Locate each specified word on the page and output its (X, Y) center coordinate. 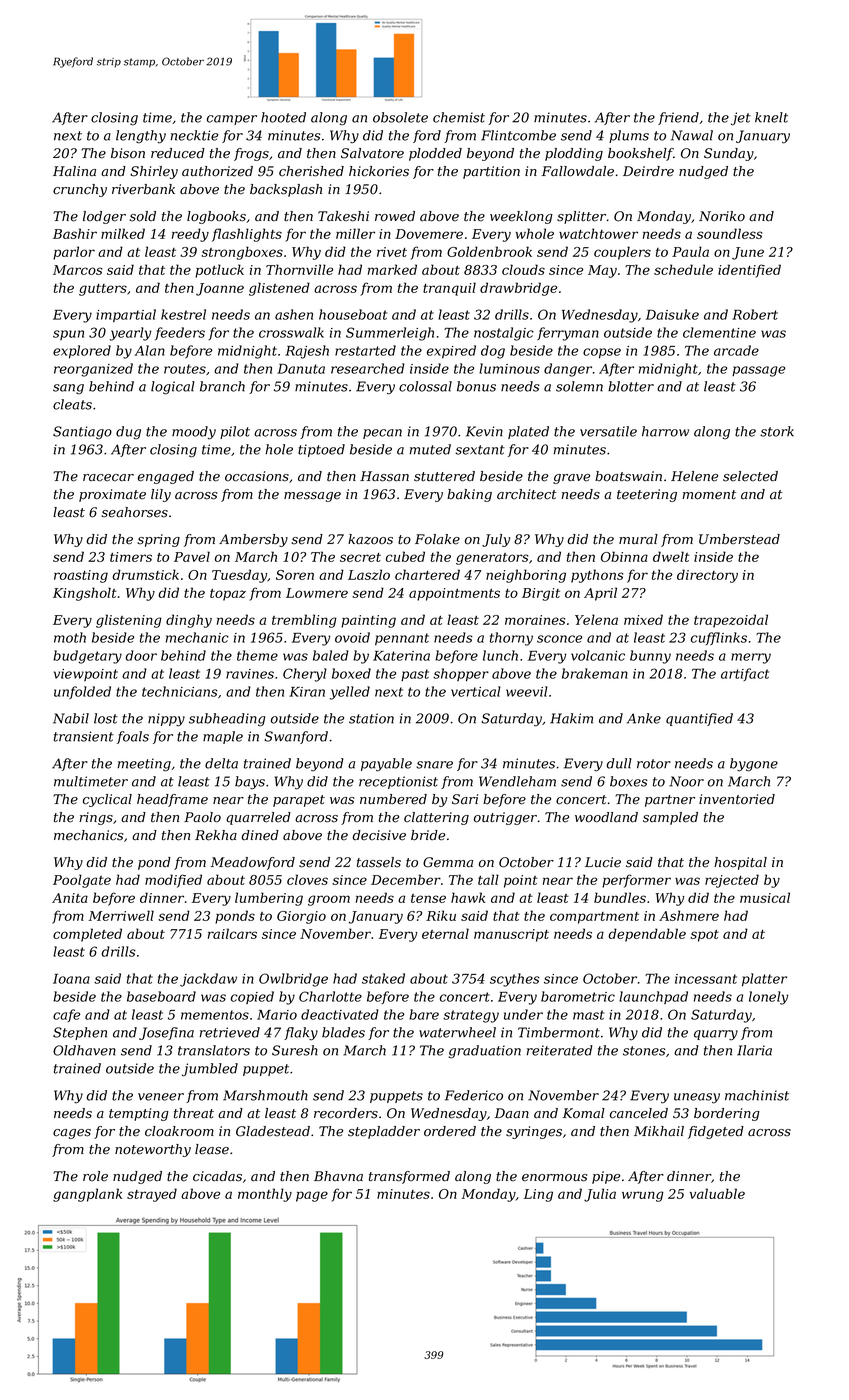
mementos (215, 1015)
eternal (445, 933)
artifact (745, 674)
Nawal (692, 135)
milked (123, 233)
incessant (706, 979)
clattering (436, 818)
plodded (435, 154)
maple (223, 737)
